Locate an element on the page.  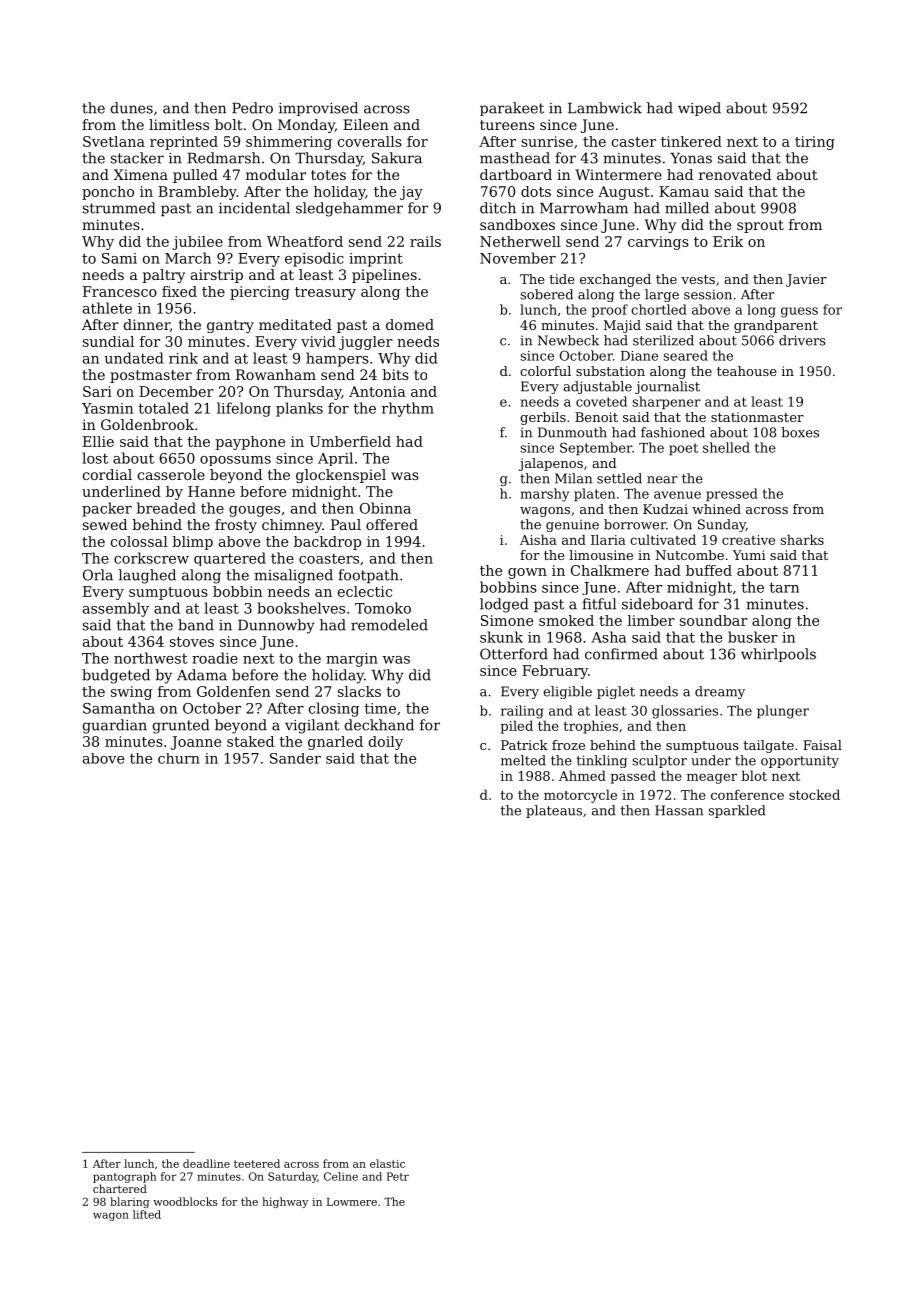
lifted is located at coordinates (147, 1214).
